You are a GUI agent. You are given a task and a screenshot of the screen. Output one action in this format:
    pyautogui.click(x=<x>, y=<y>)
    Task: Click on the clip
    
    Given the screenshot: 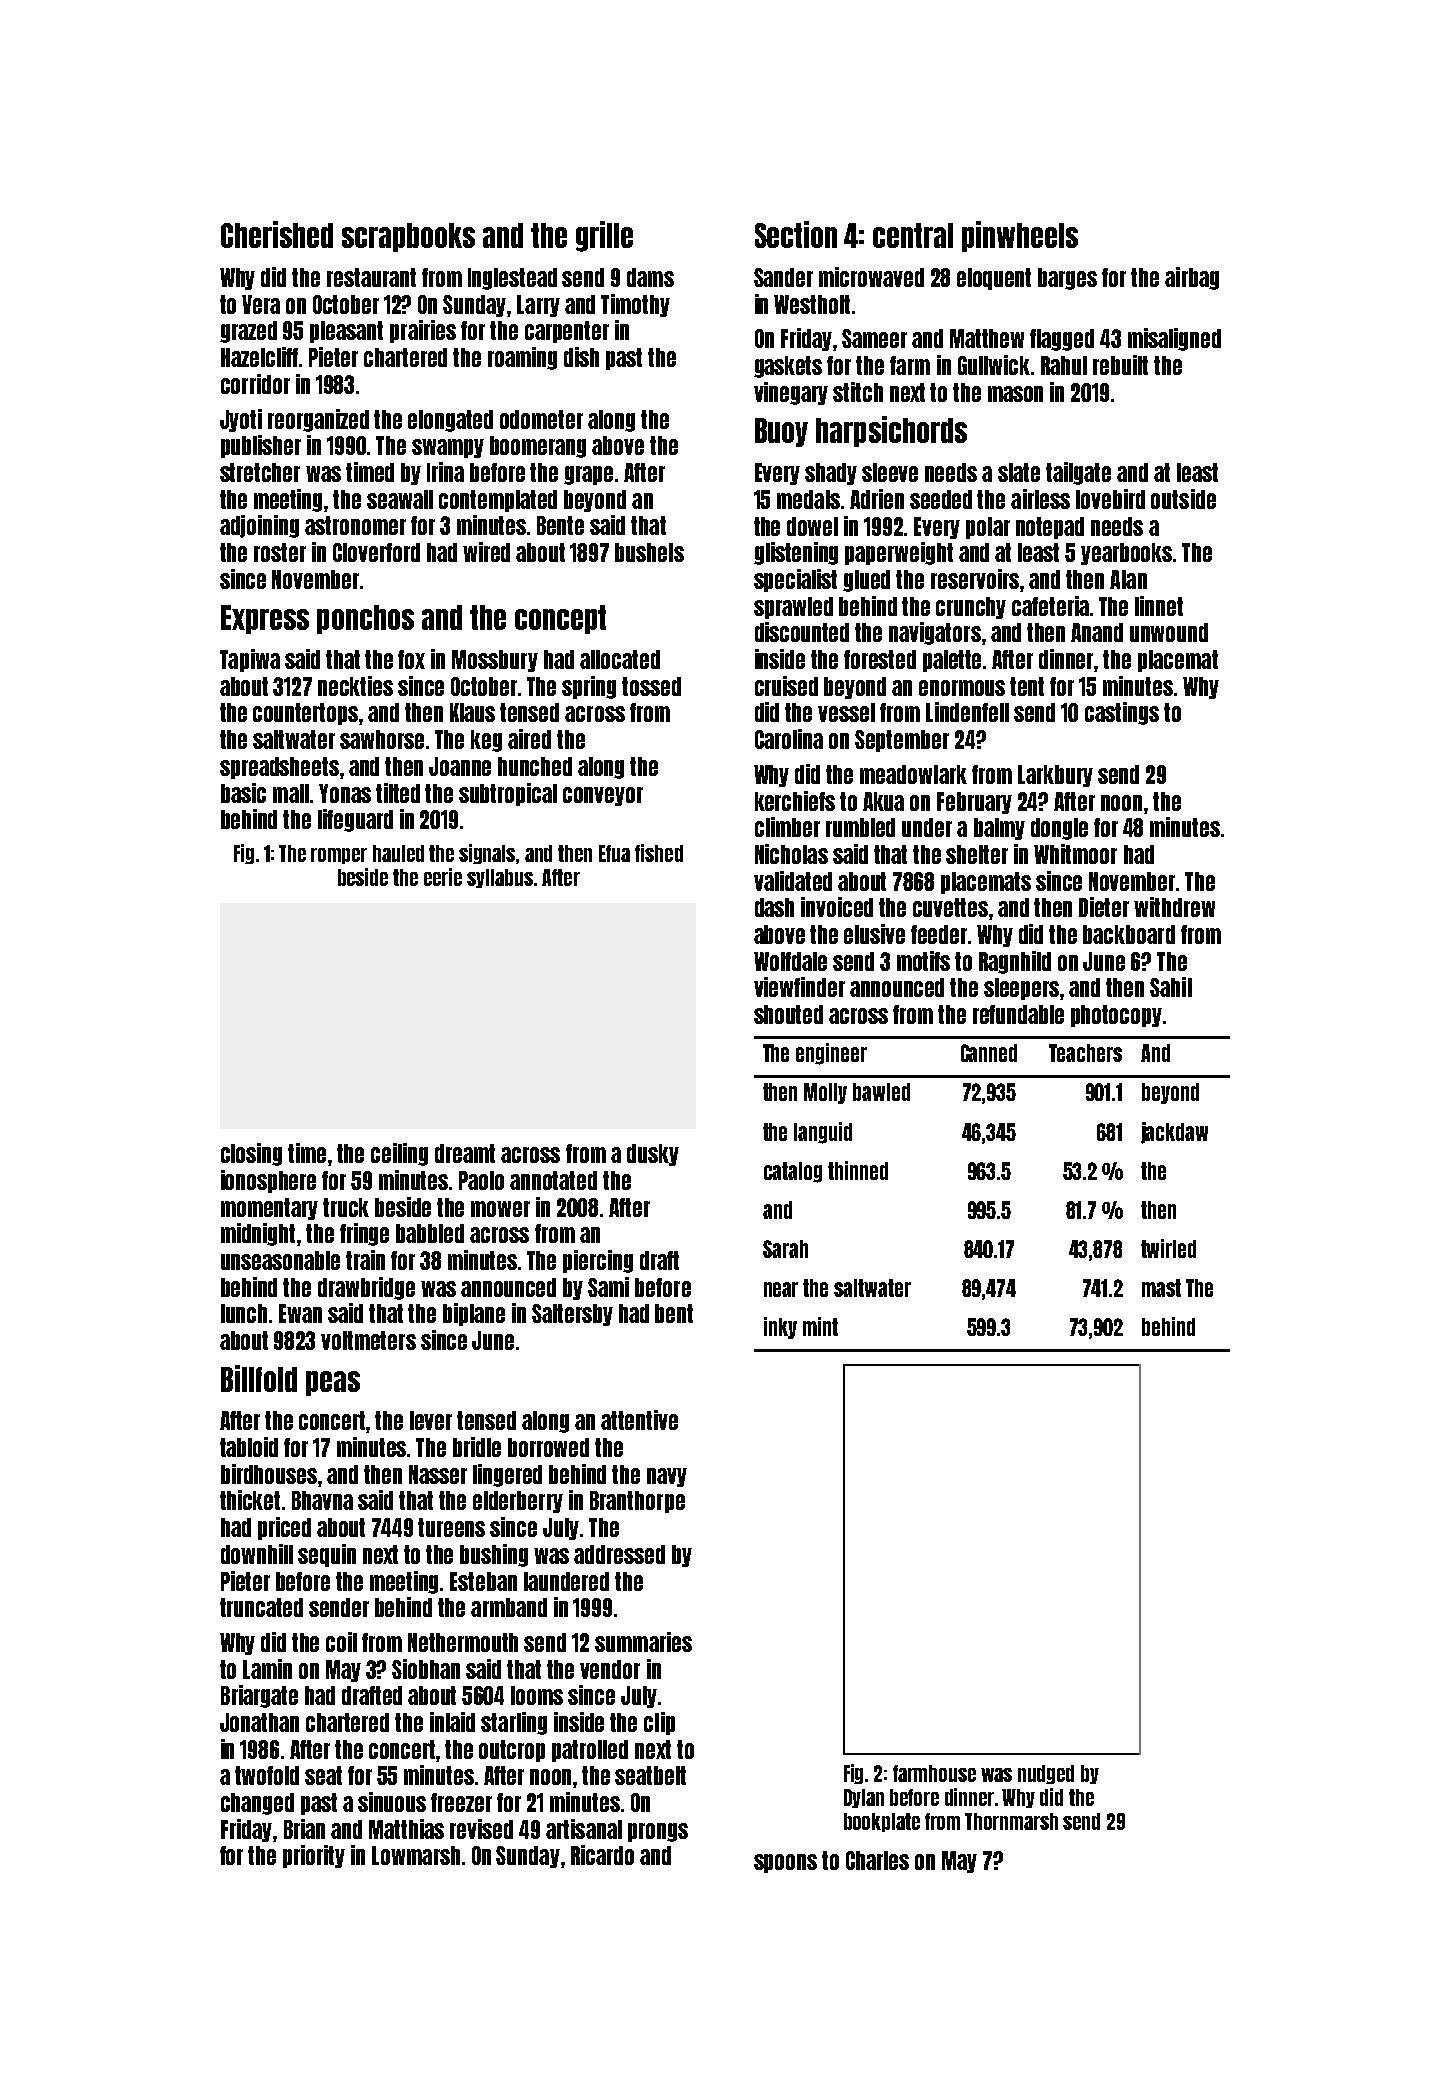 What is the action you would take?
    pyautogui.click(x=659, y=1723)
